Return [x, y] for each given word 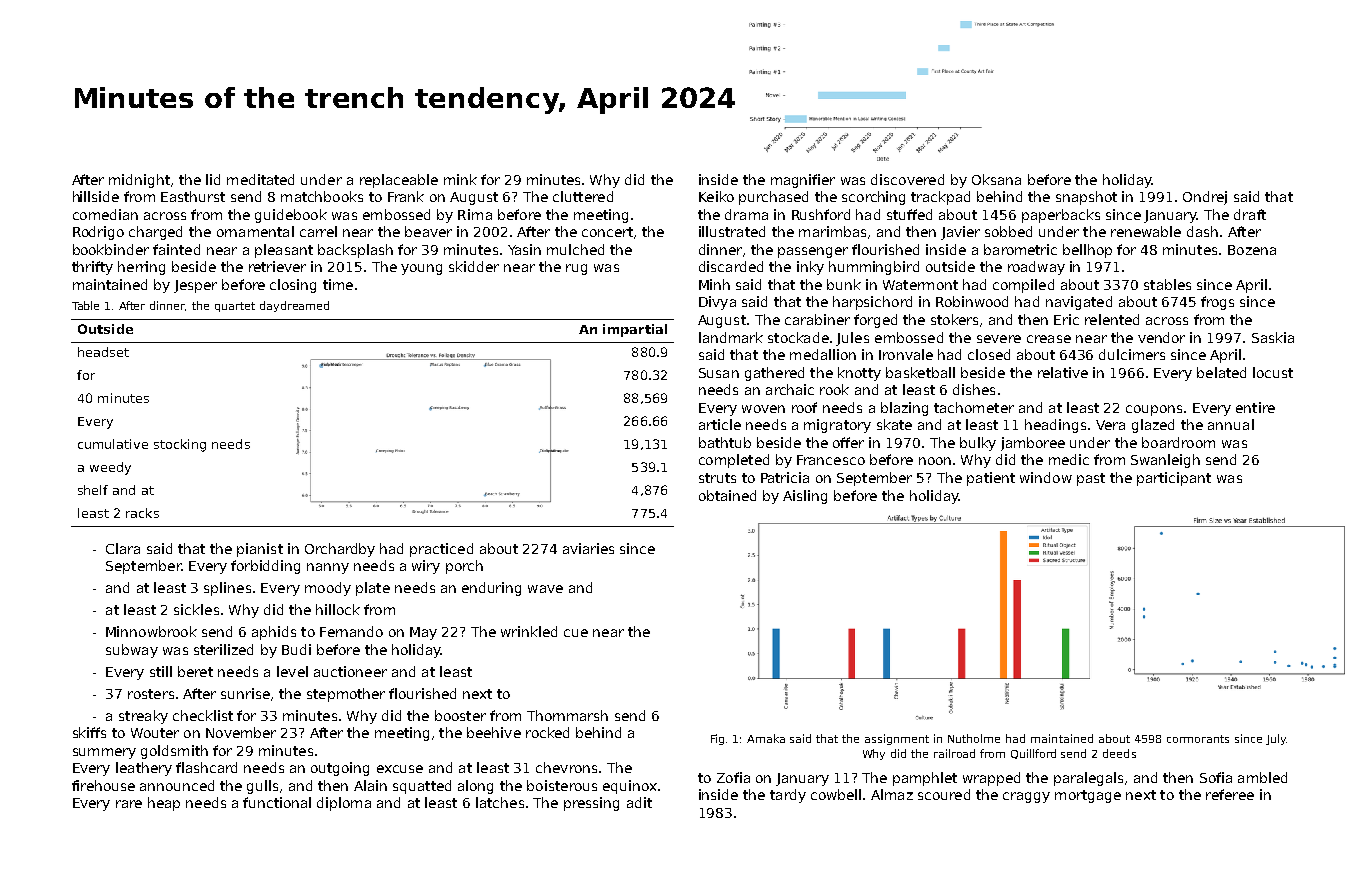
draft [1250, 214]
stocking [180, 445]
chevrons [566, 767]
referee [1230, 794]
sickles [196, 609]
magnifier [803, 181]
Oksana [996, 179]
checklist [203, 715]
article [720, 424]
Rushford [821, 214]
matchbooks [322, 196]
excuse [400, 769]
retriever [277, 266]
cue [576, 633]
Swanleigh [1165, 461]
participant [1174, 479]
